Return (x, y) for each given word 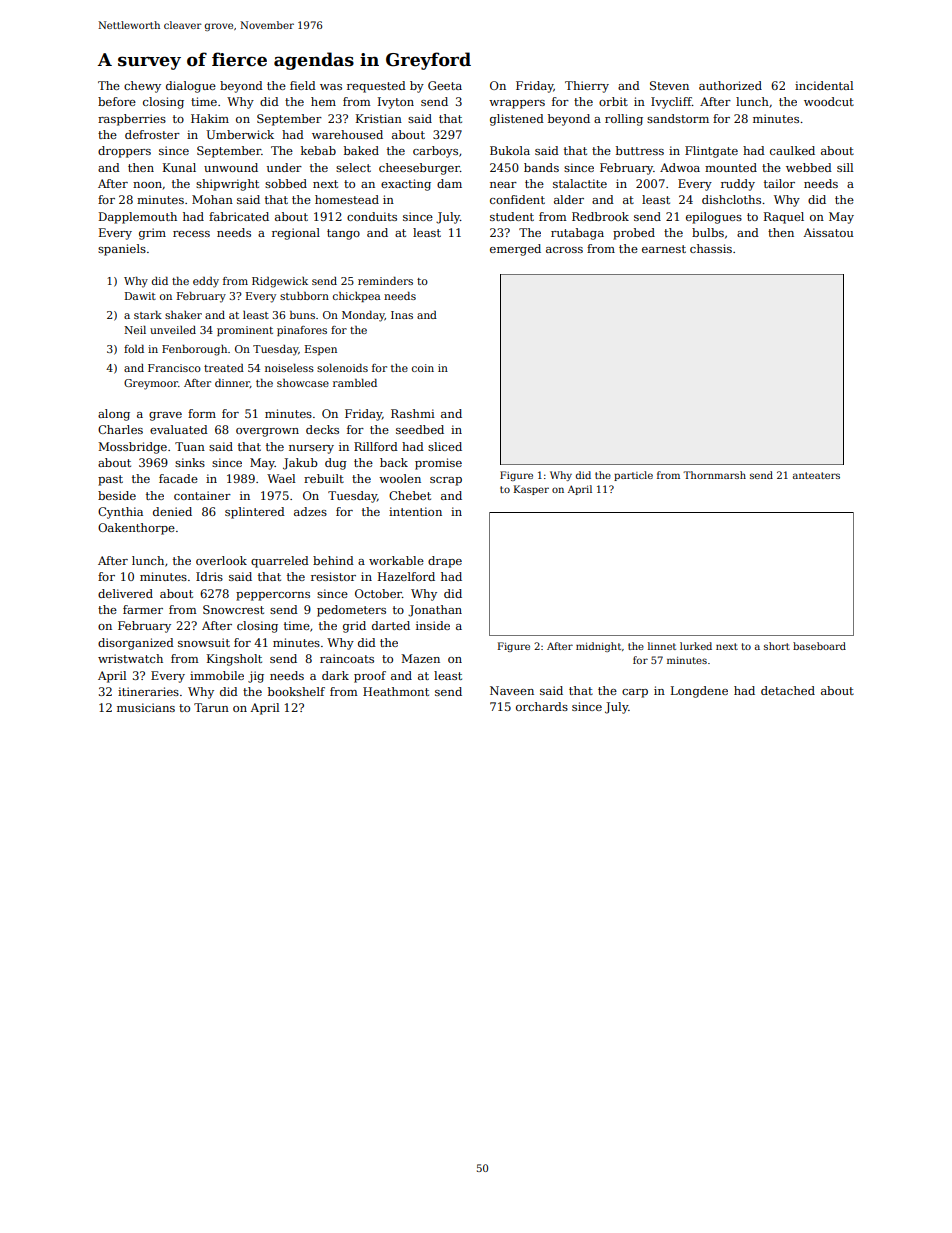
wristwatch (130, 658)
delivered (125, 593)
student (512, 216)
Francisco (174, 368)
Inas (402, 315)
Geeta (445, 85)
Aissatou (828, 232)
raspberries (132, 120)
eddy (206, 282)
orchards (542, 706)
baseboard (819, 646)
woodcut (829, 101)
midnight (598, 647)
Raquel (784, 218)
